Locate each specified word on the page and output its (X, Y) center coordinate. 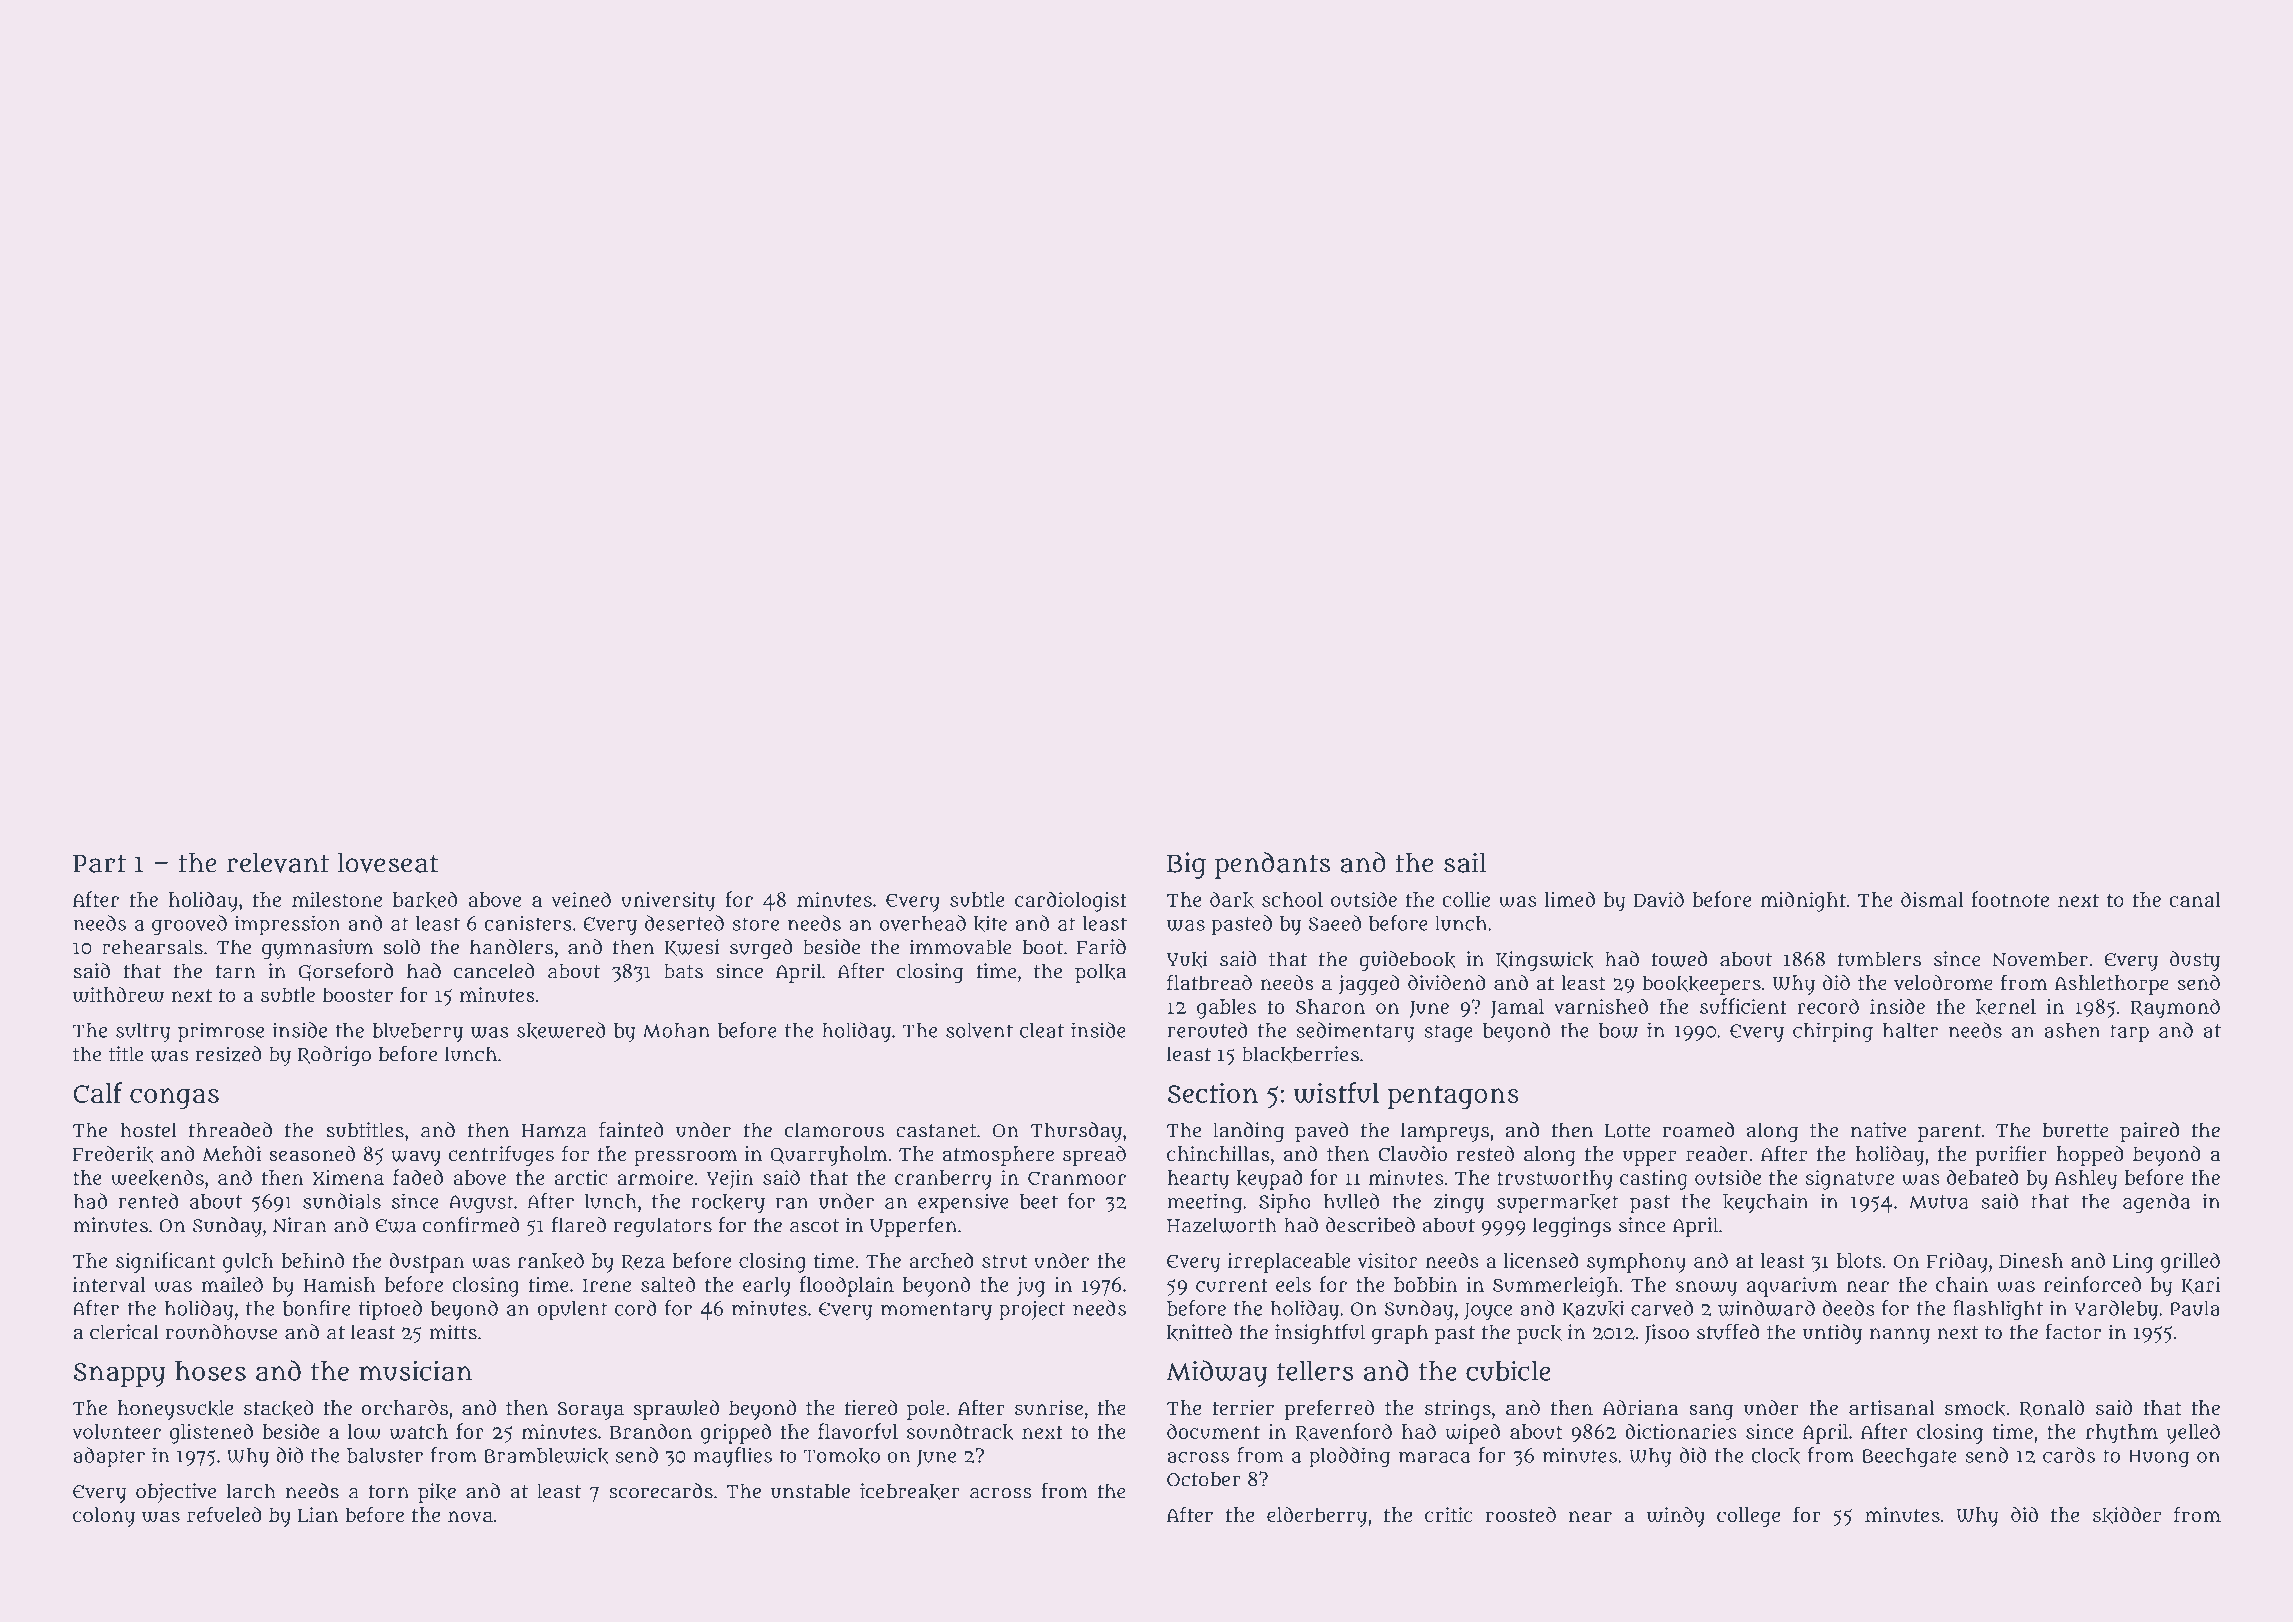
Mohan (676, 1030)
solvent (979, 1030)
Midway (1217, 1373)
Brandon (651, 1431)
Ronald (2052, 1409)
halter (1910, 1030)
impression (287, 925)
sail (1465, 862)
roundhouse (221, 1332)
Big (1186, 865)
